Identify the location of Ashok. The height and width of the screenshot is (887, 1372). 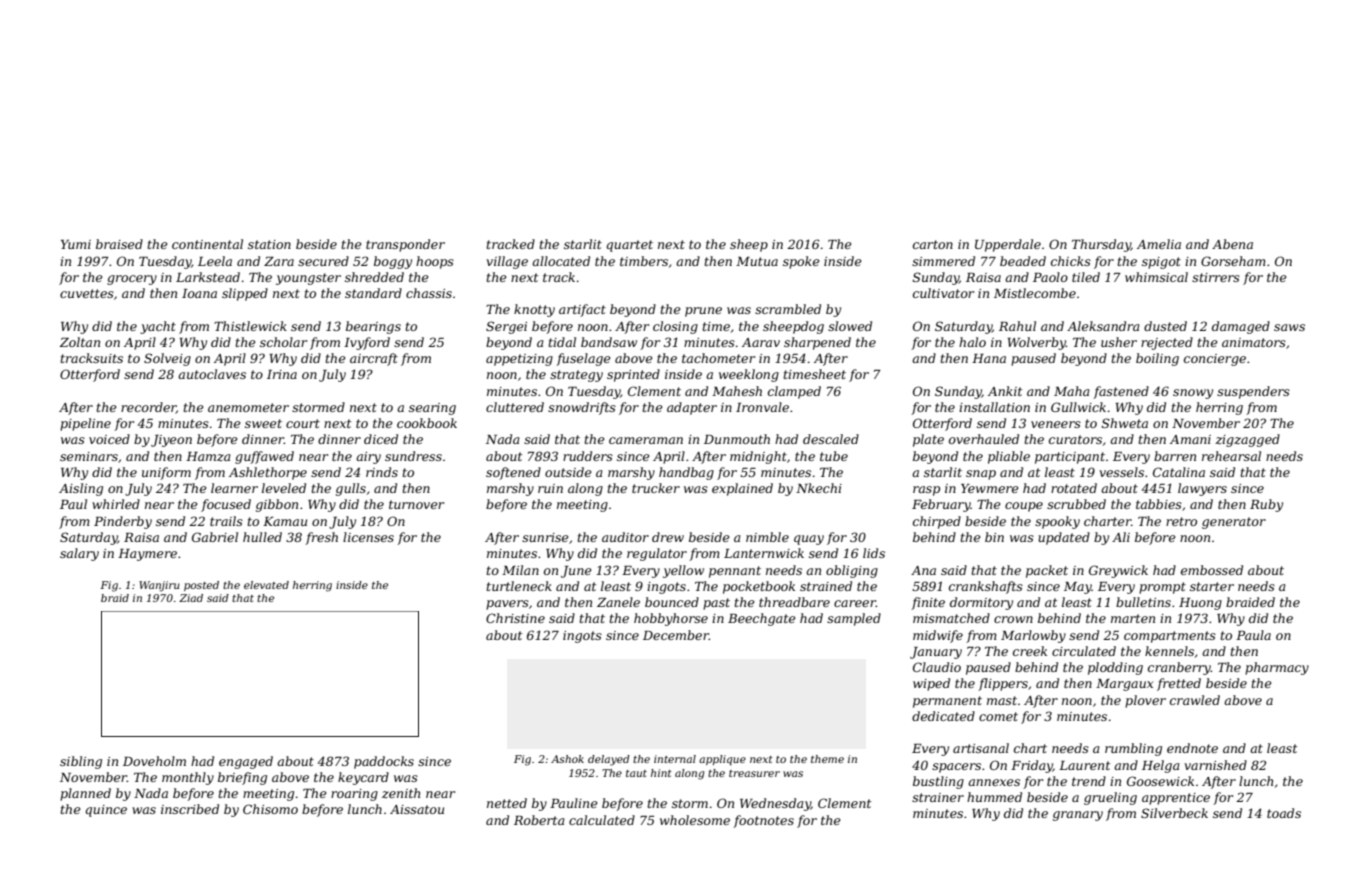
(567, 759).
